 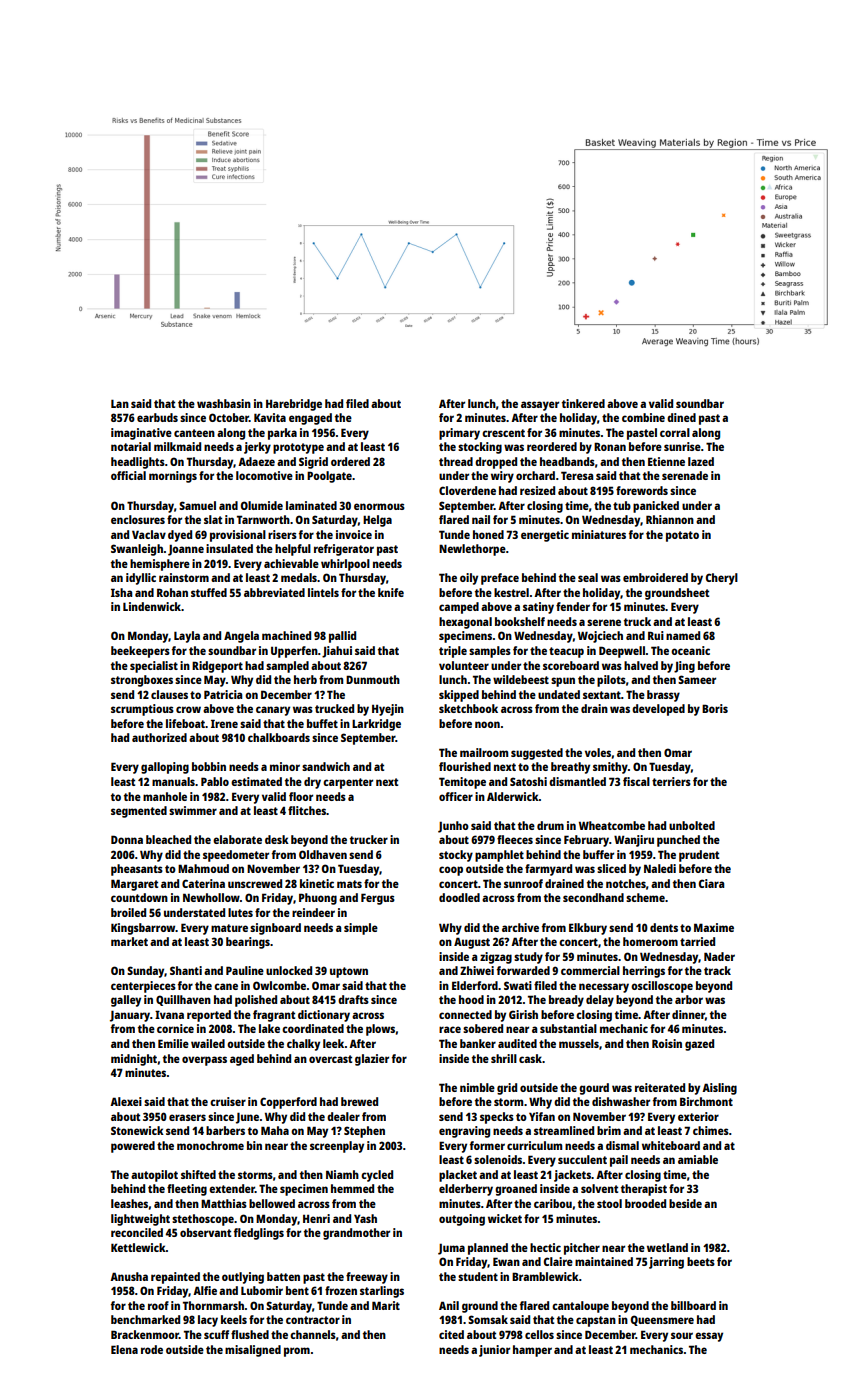 What do you see at coordinates (484, 752) in the screenshot?
I see `mailroom` at bounding box center [484, 752].
